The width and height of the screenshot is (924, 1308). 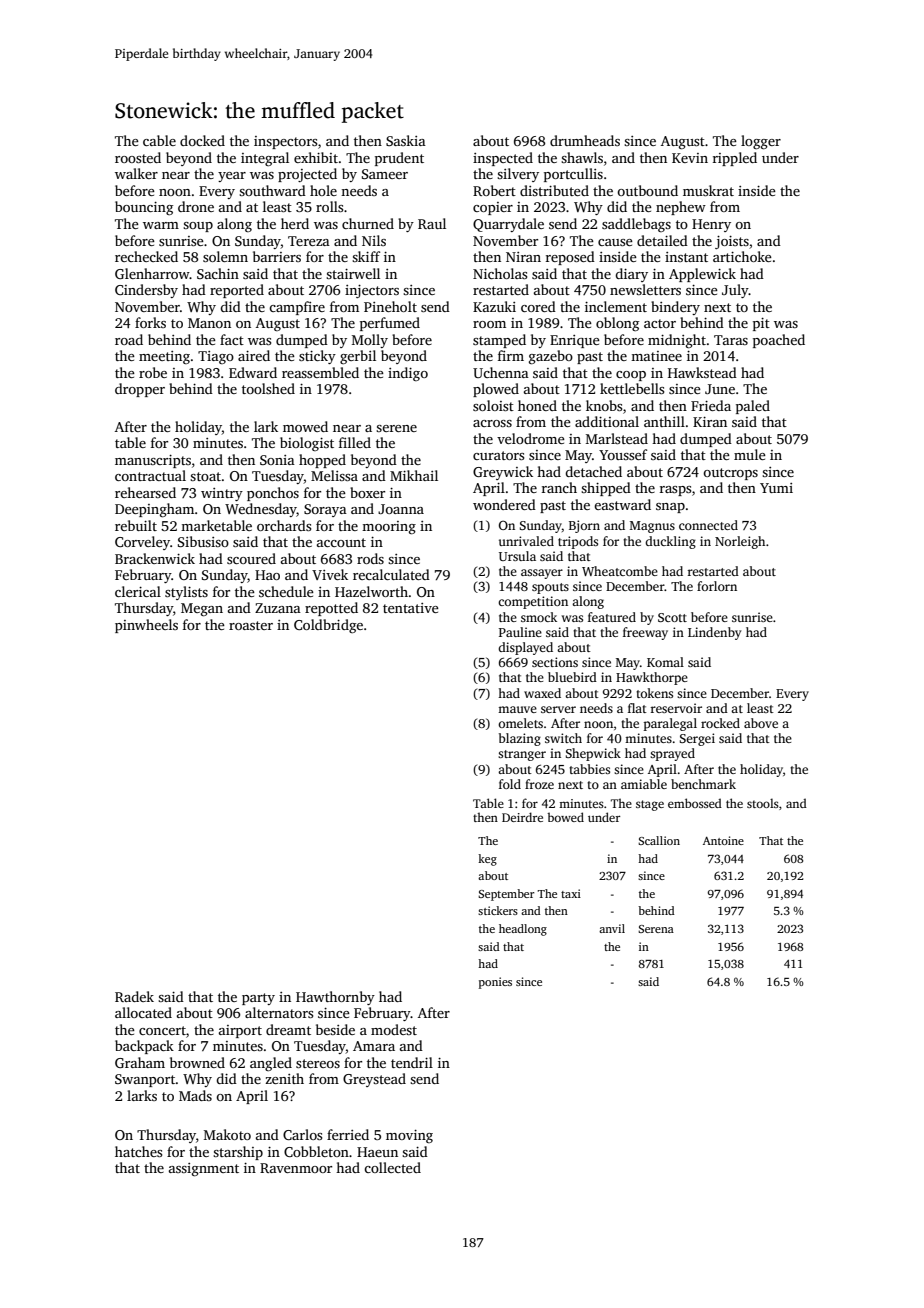 What do you see at coordinates (377, 1152) in the screenshot?
I see `Haeun` at bounding box center [377, 1152].
